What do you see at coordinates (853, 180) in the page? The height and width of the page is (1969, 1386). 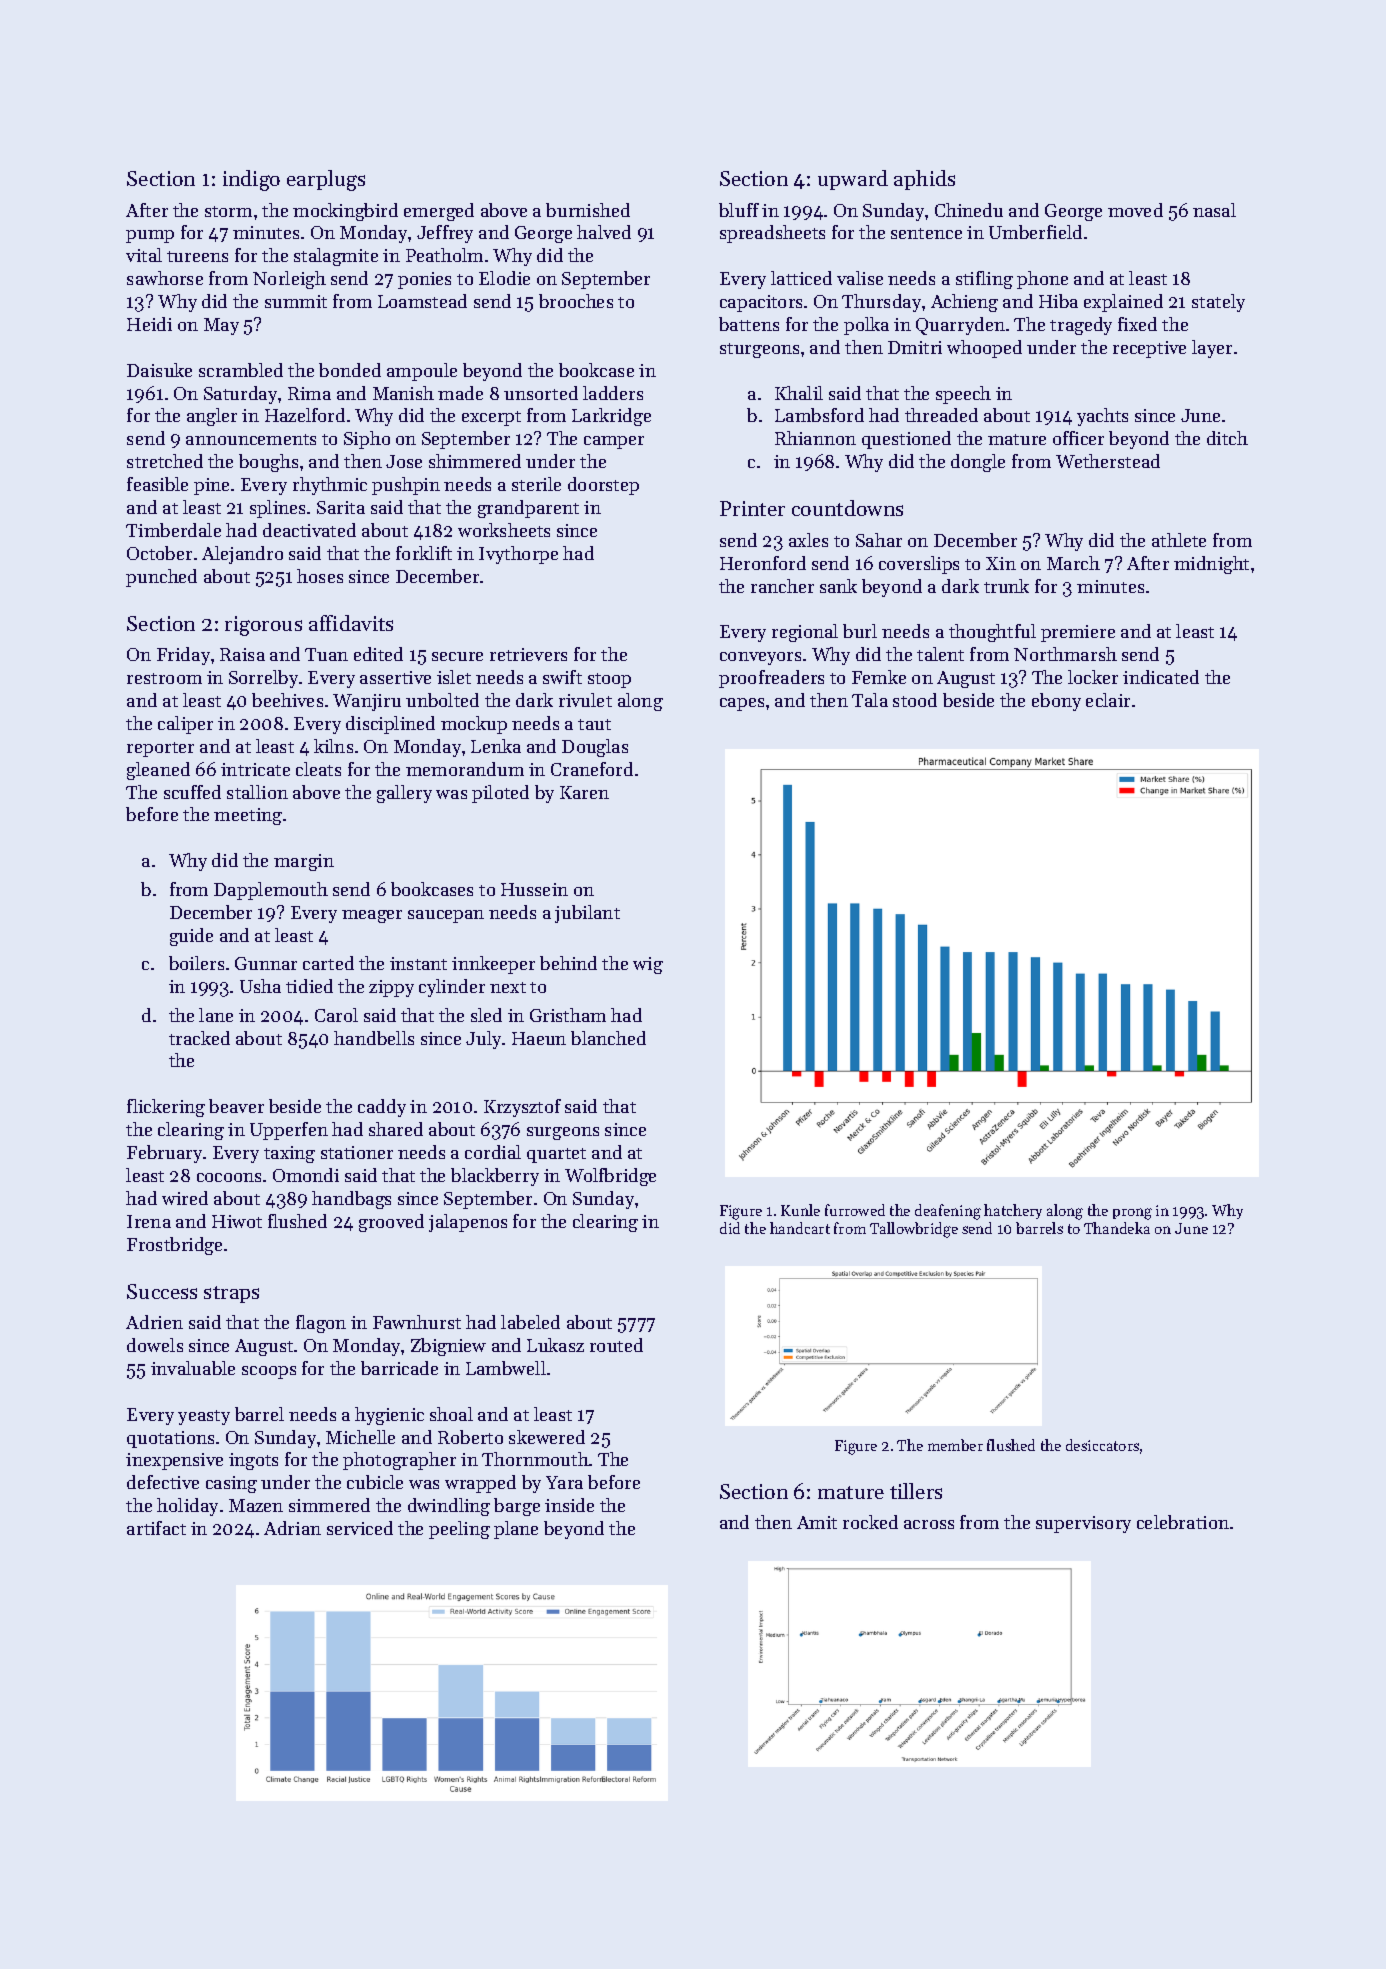 I see `upward` at bounding box center [853, 180].
